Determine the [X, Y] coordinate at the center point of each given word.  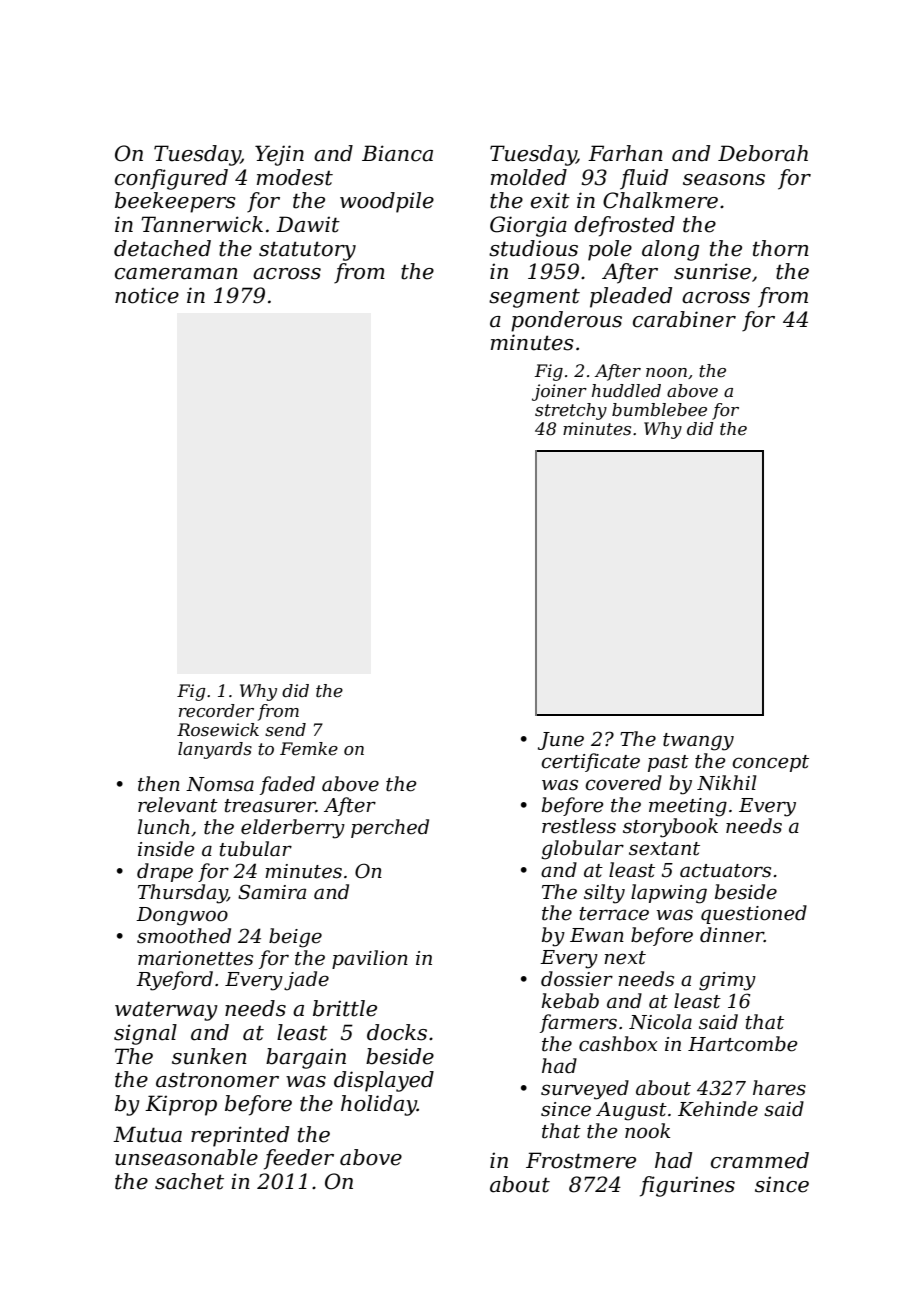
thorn [781, 248]
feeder [299, 1159]
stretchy [571, 411]
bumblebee [659, 410]
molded [529, 177]
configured [171, 179]
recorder [216, 711]
